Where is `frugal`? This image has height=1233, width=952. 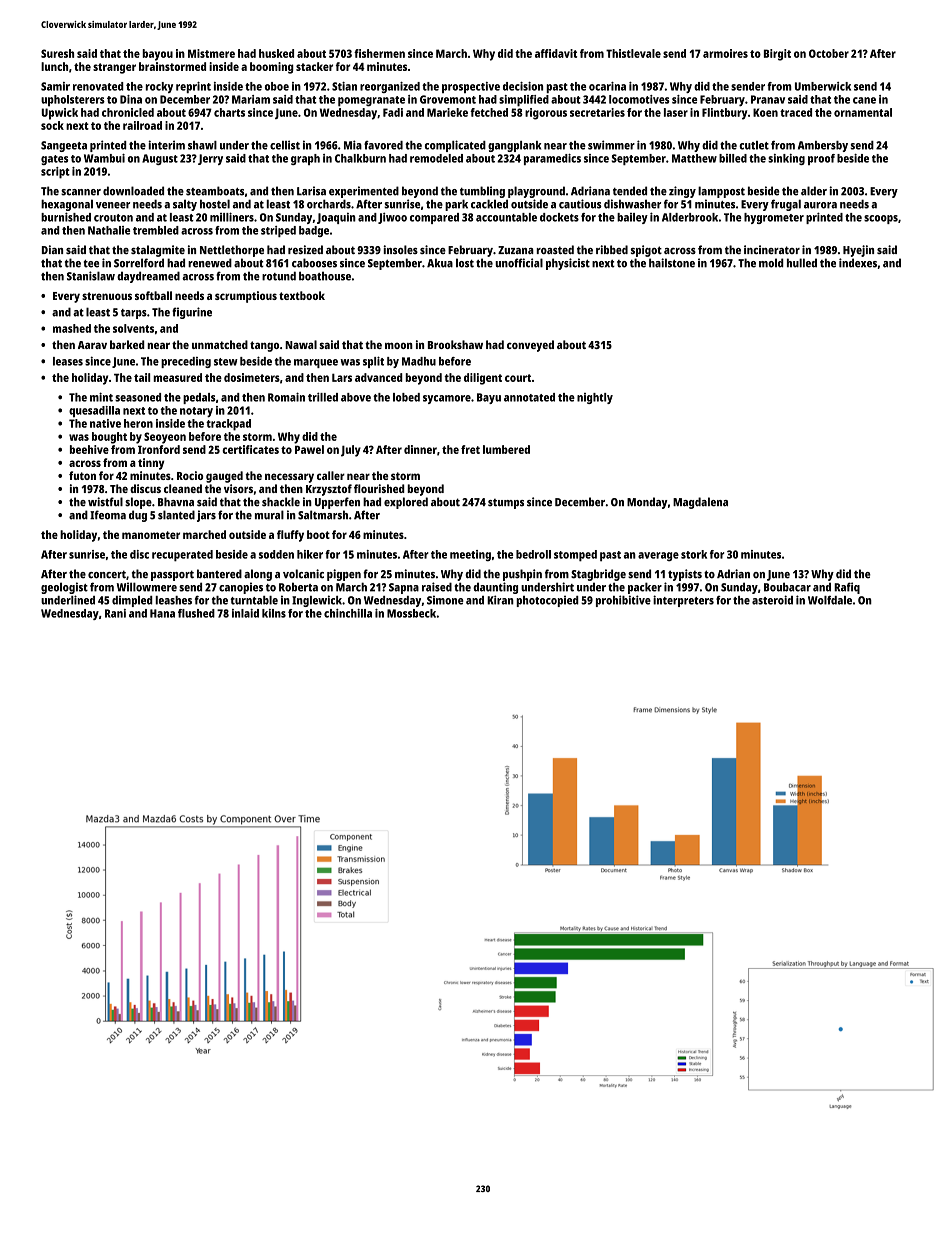 frugal is located at coordinates (786, 205).
